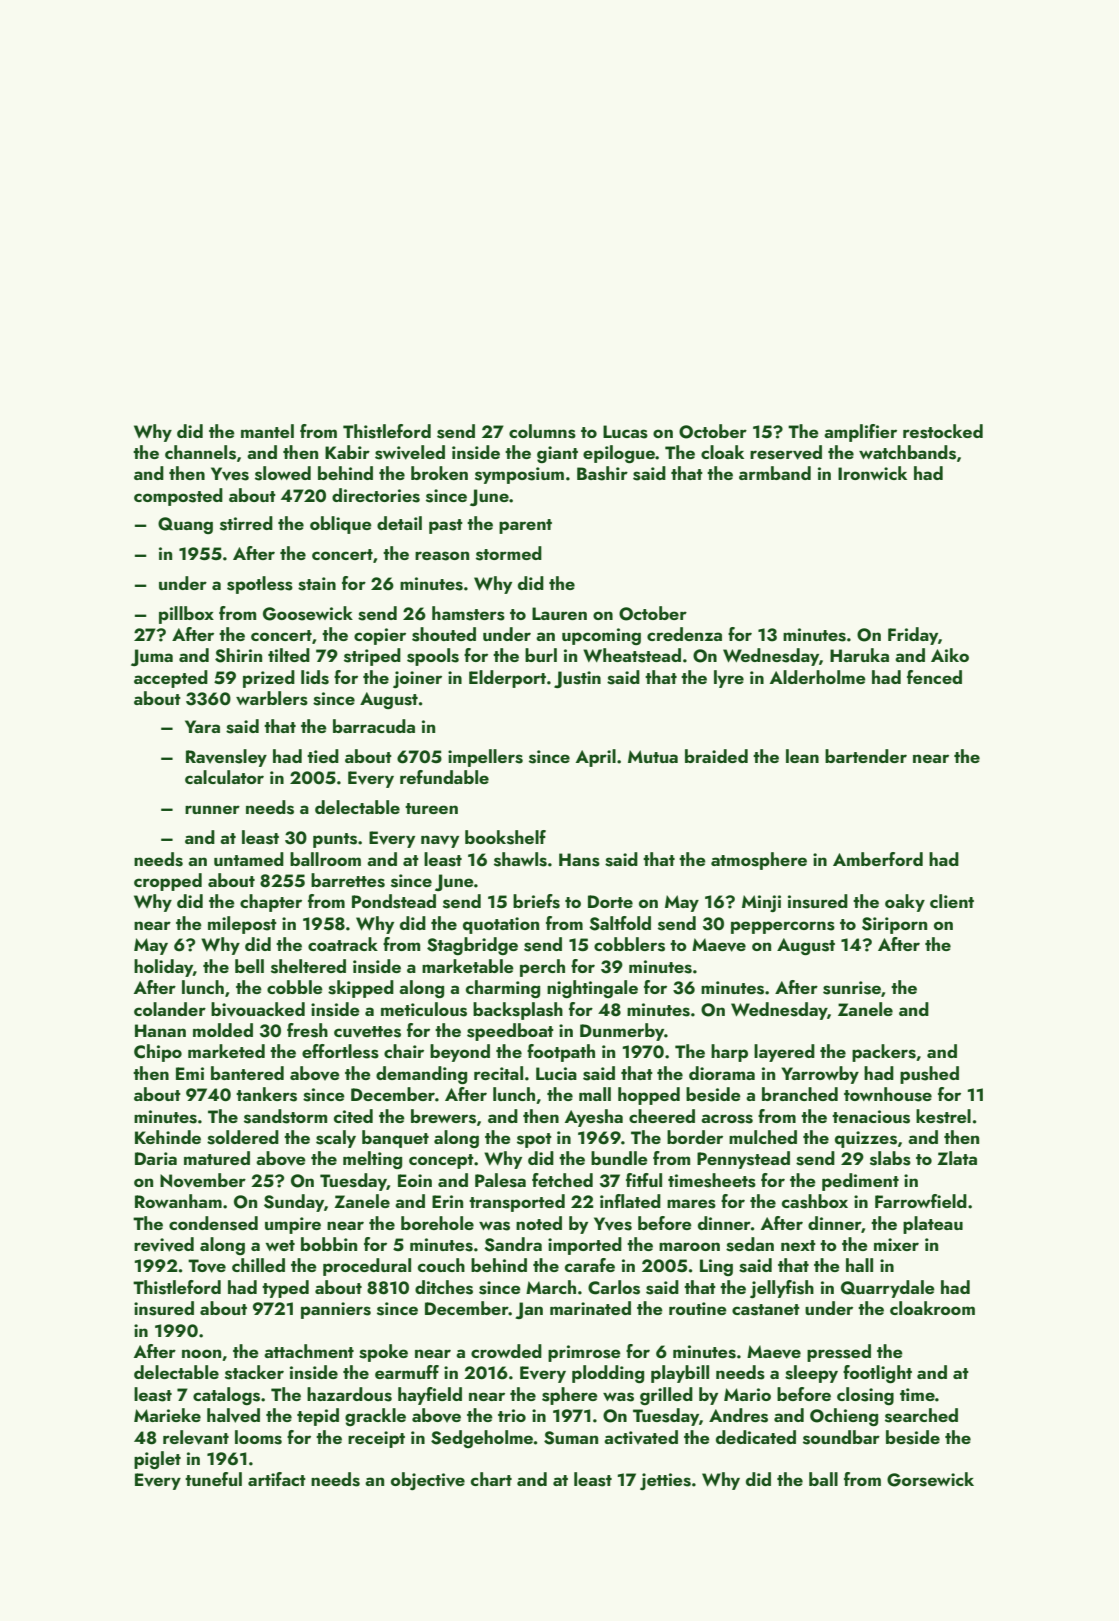  What do you see at coordinates (503, 989) in the screenshot?
I see `charming` at bounding box center [503, 989].
